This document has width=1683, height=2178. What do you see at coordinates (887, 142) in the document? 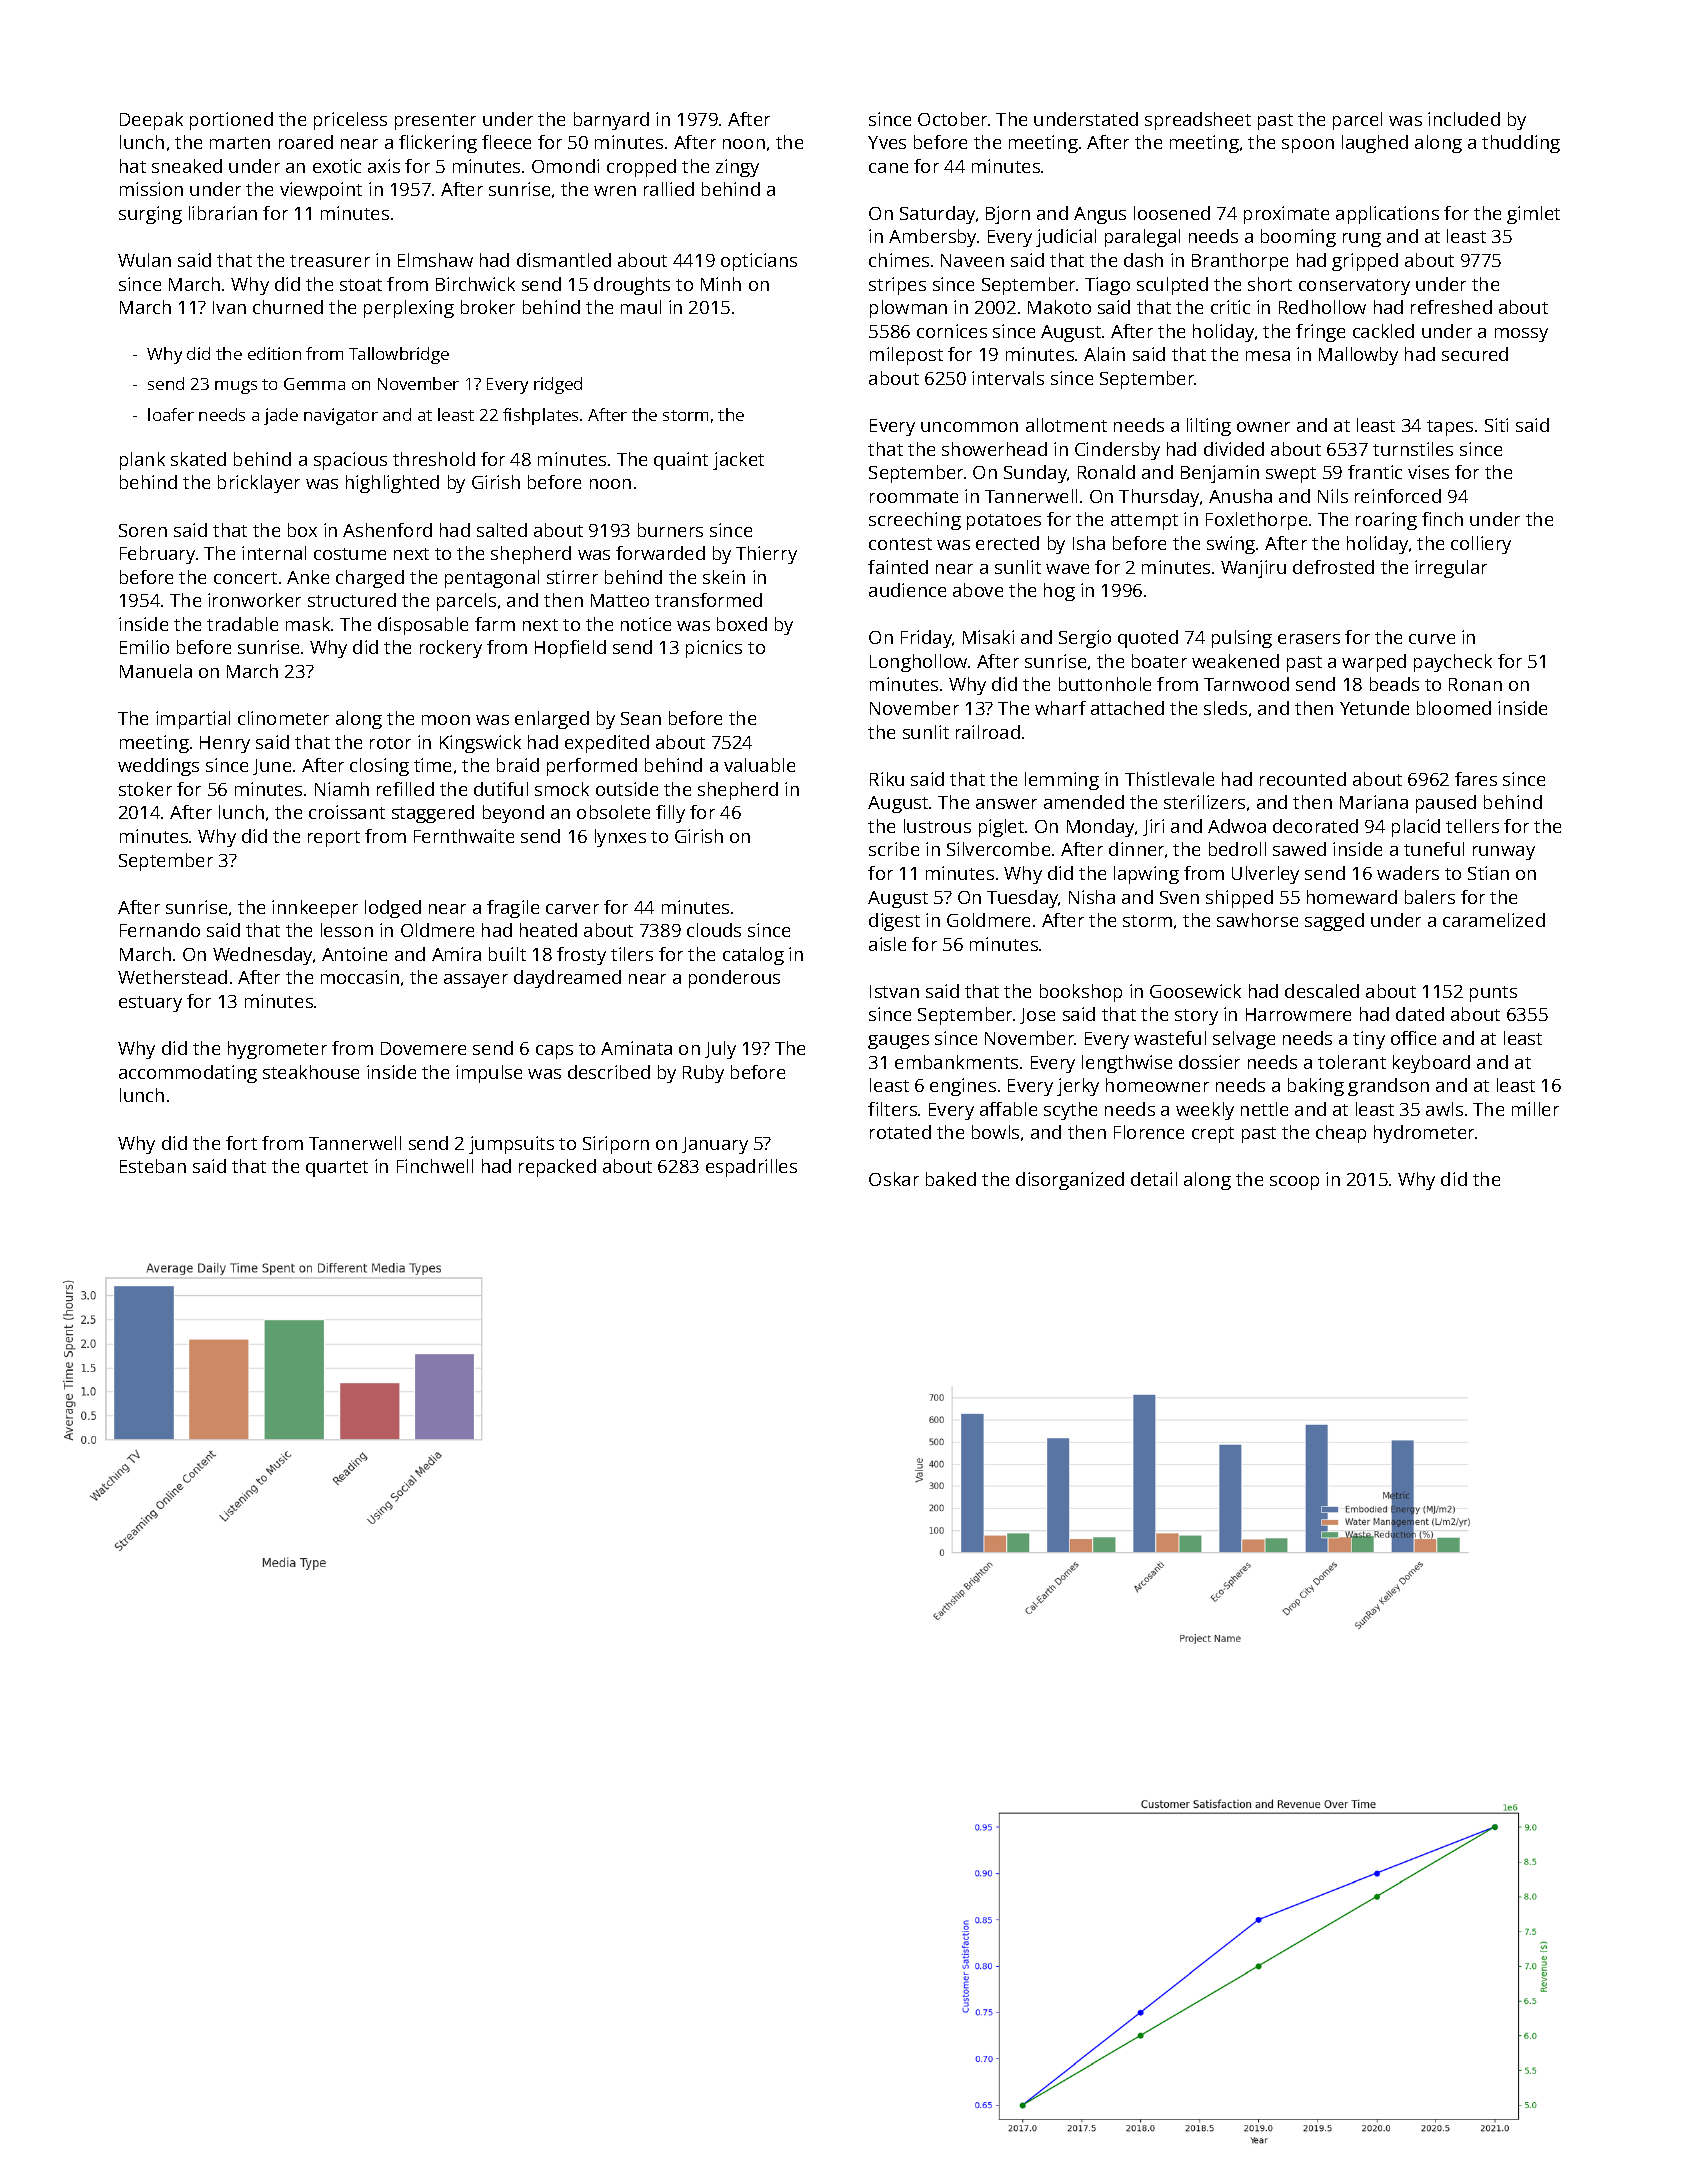
I see `Yves` at bounding box center [887, 142].
